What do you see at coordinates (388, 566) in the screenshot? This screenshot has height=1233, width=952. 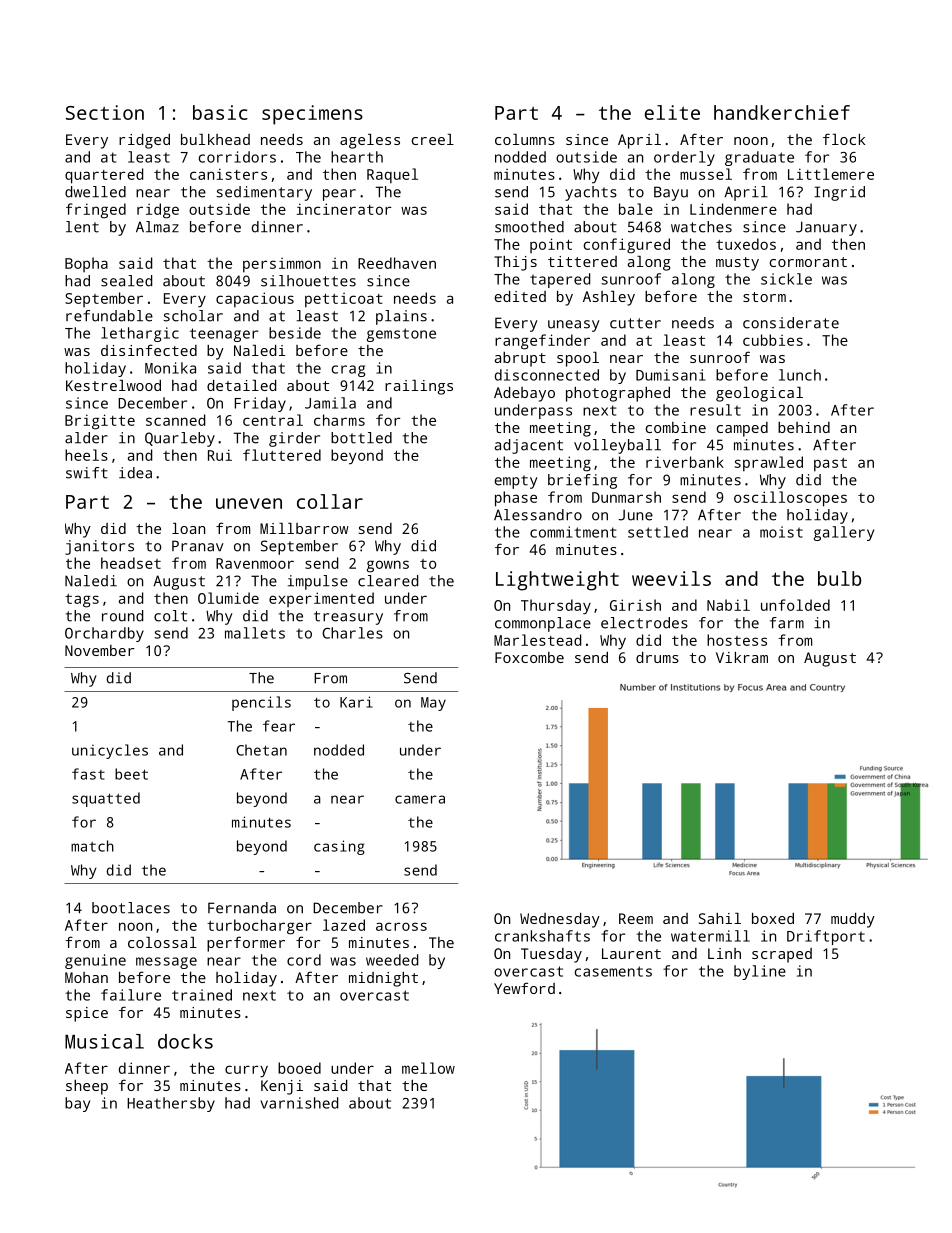 I see `gowns` at bounding box center [388, 566].
